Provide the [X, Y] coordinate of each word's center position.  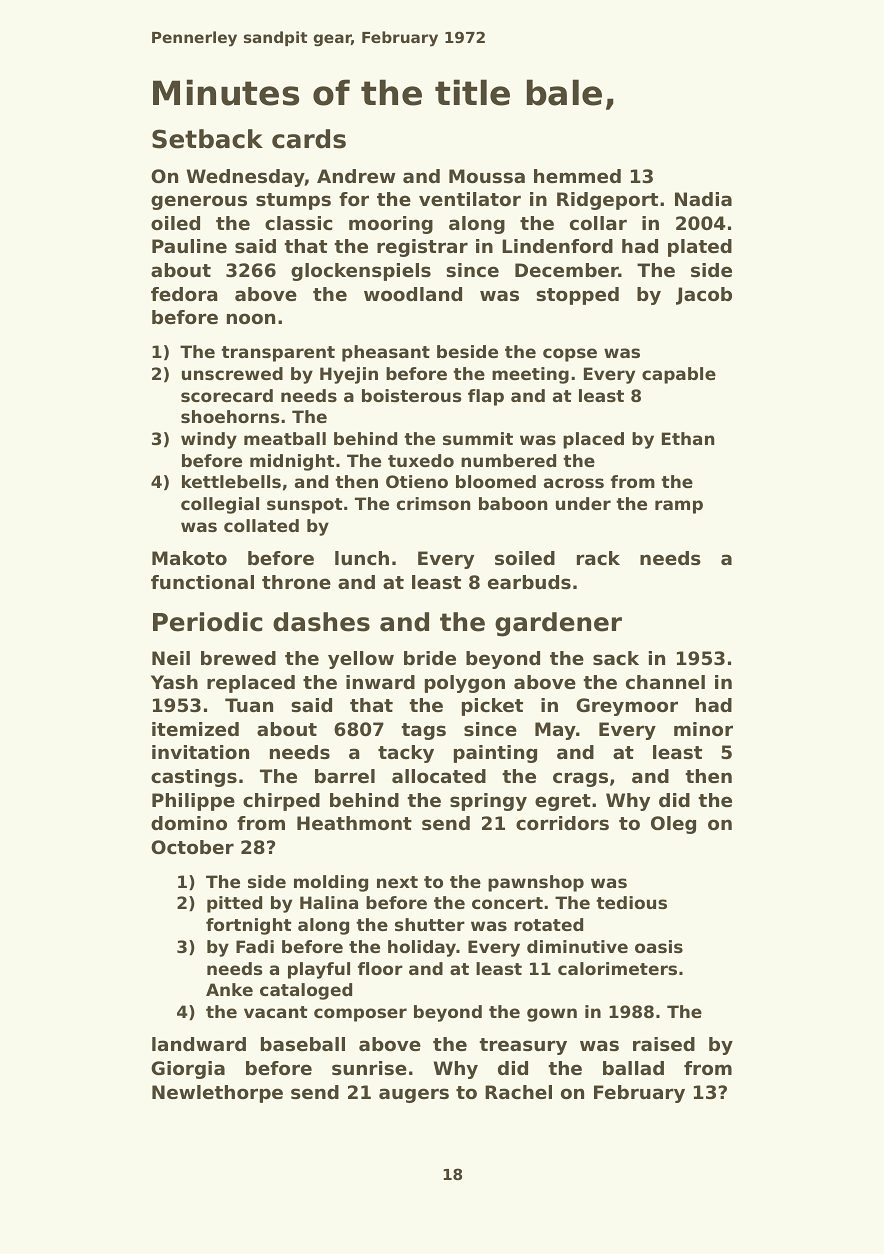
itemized [195, 729]
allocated [439, 776]
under [583, 503]
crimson [434, 503]
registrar [422, 248]
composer [360, 1015]
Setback [207, 139]
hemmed [577, 176]
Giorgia [188, 1070]
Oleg [673, 825]
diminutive [577, 946]
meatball [285, 438]
